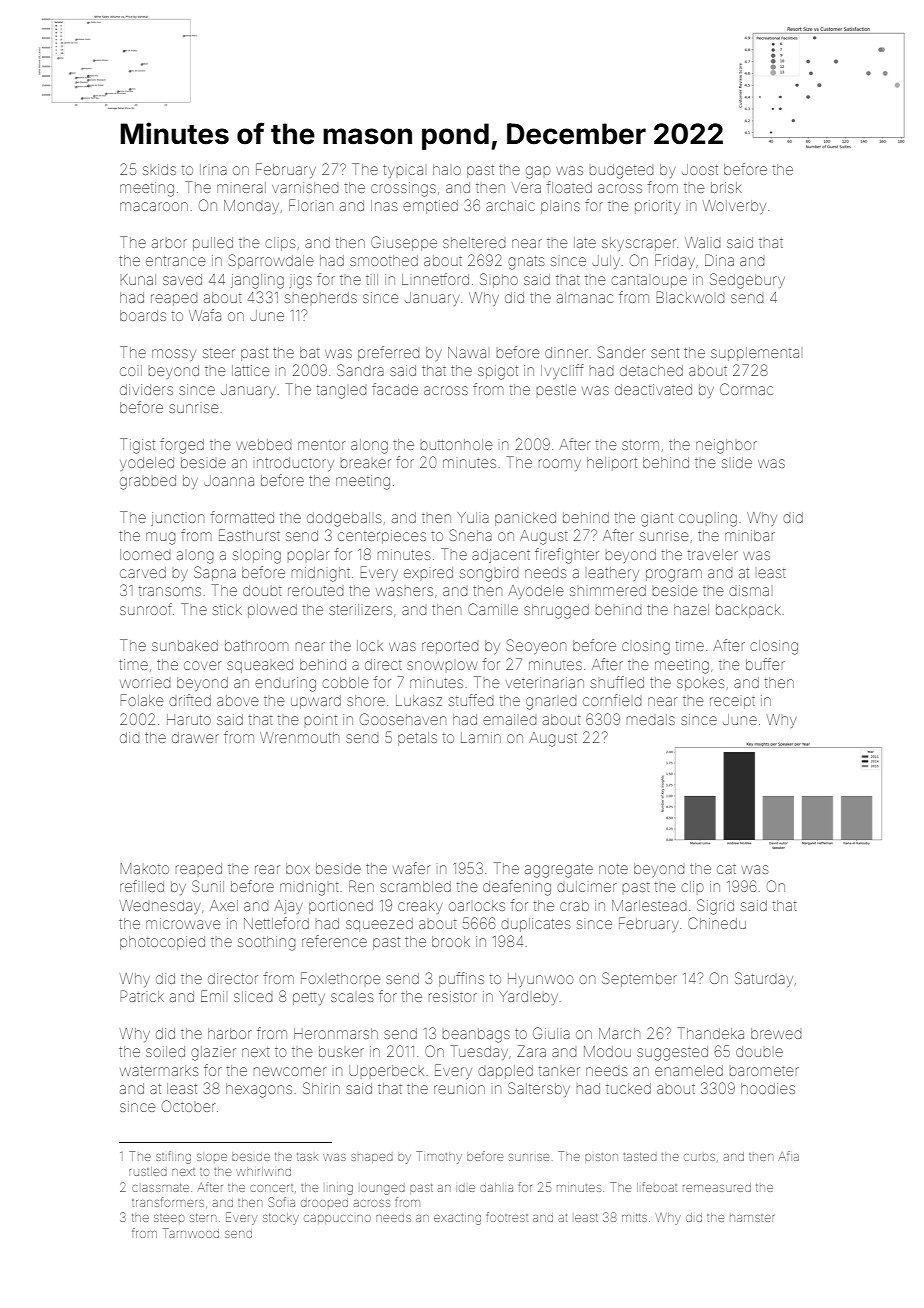 The height and width of the image is (1308, 924). What do you see at coordinates (281, 1219) in the image?
I see `stocky` at bounding box center [281, 1219].
